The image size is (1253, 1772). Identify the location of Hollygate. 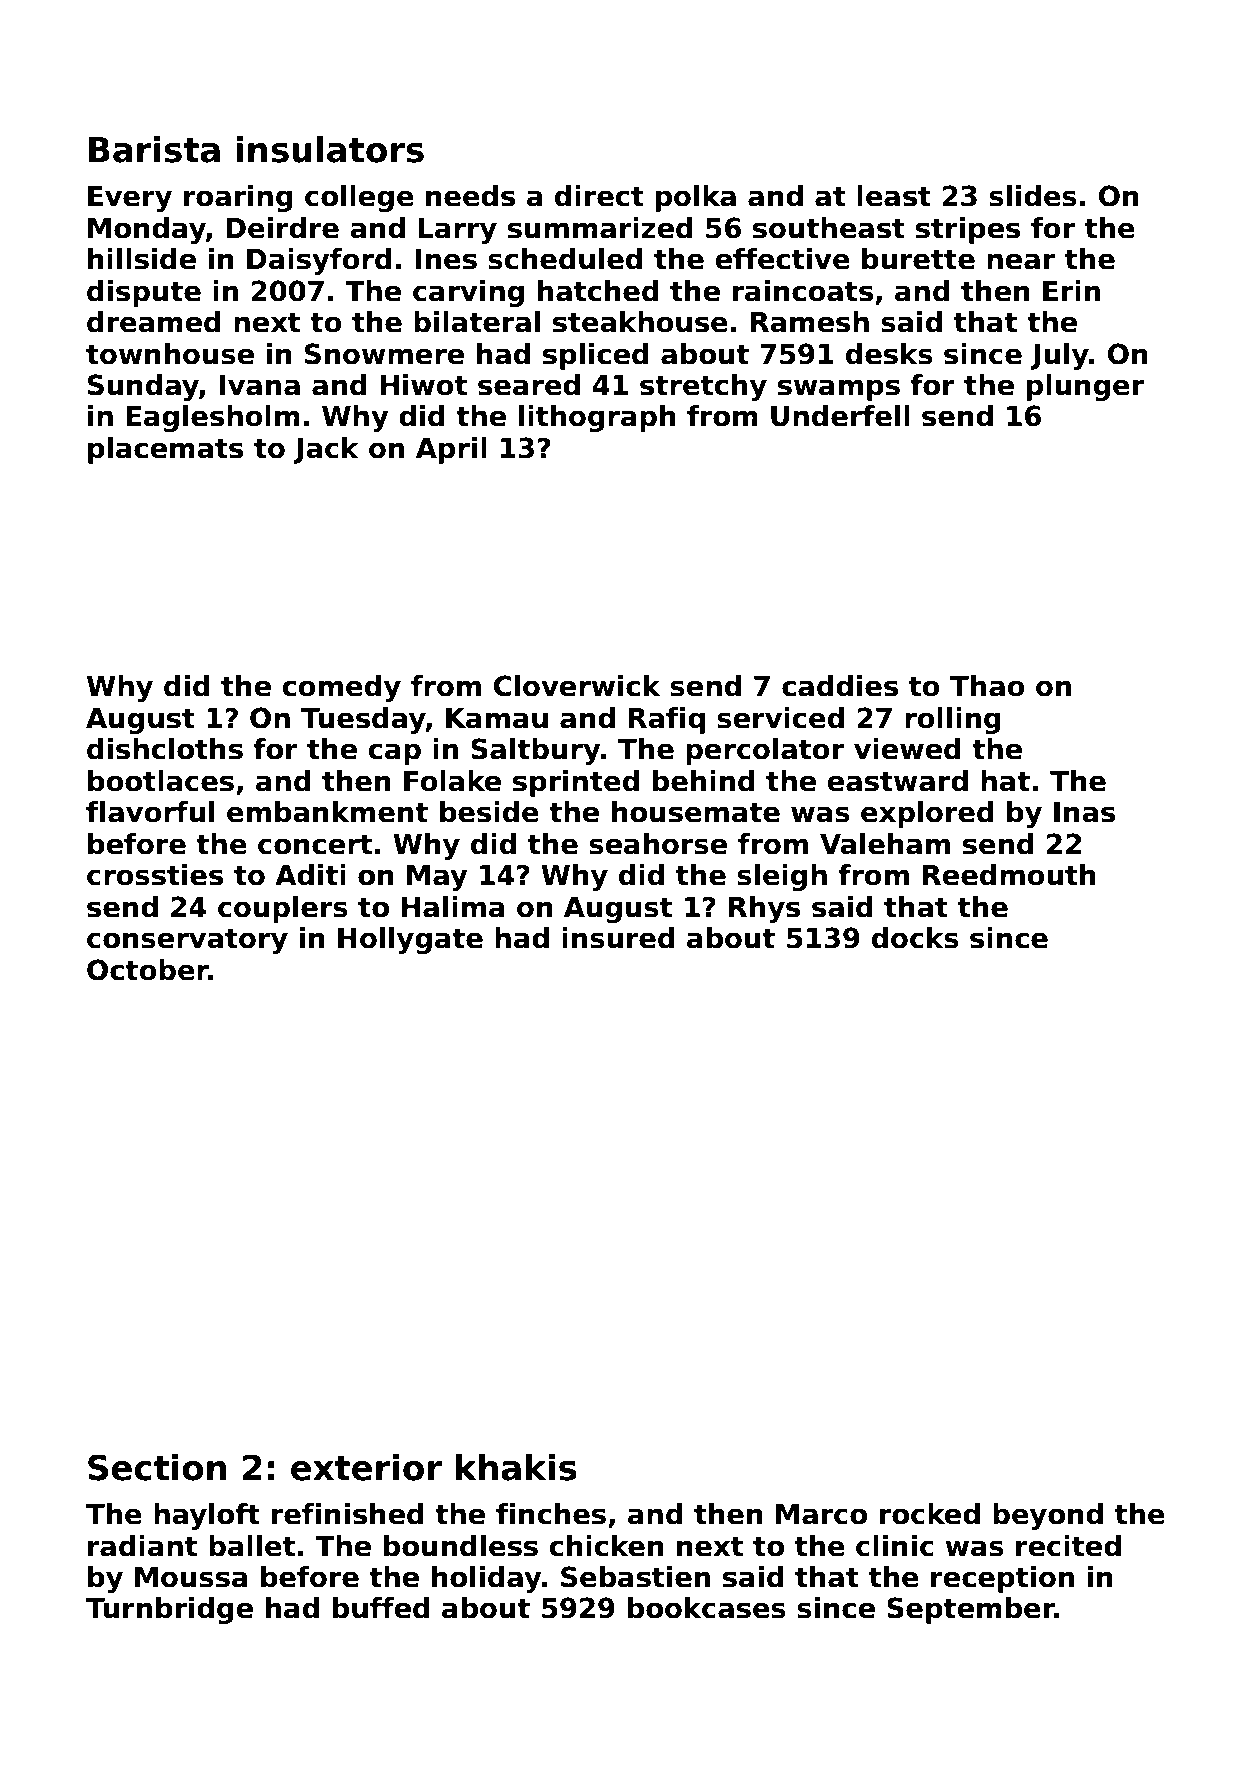
(410, 940).
